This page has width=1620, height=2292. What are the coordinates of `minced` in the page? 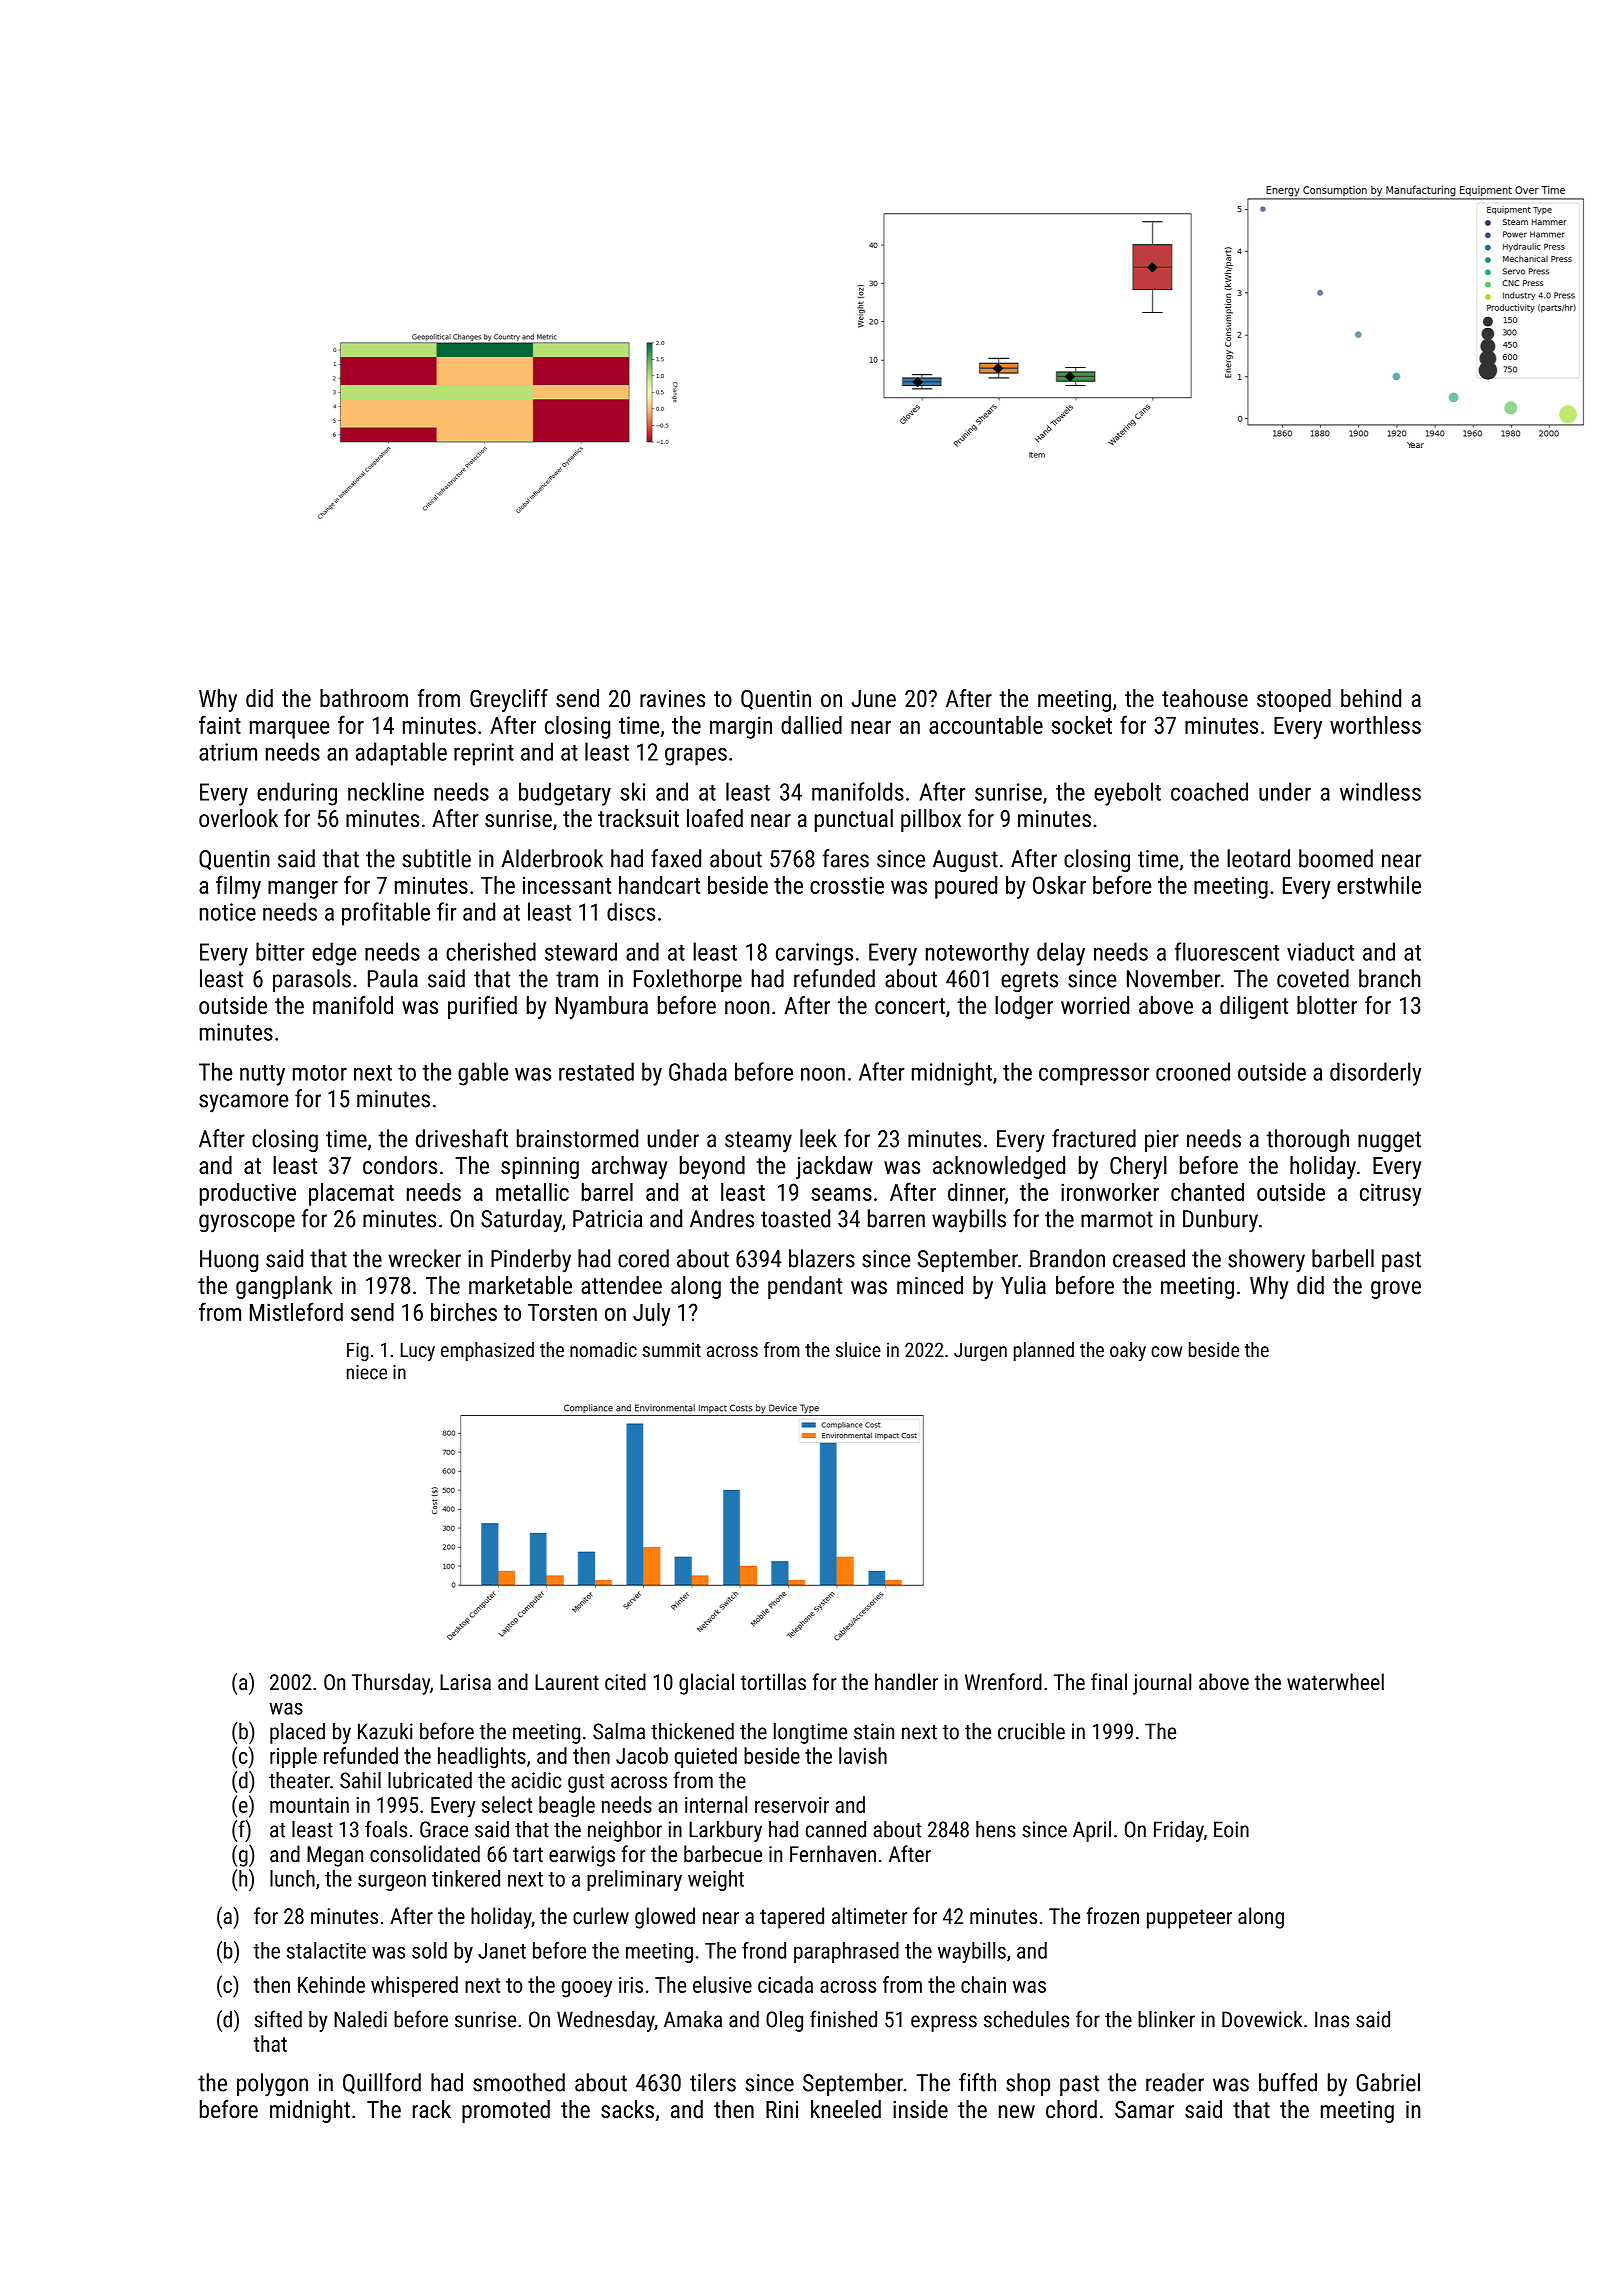 It's located at (930, 1285).
